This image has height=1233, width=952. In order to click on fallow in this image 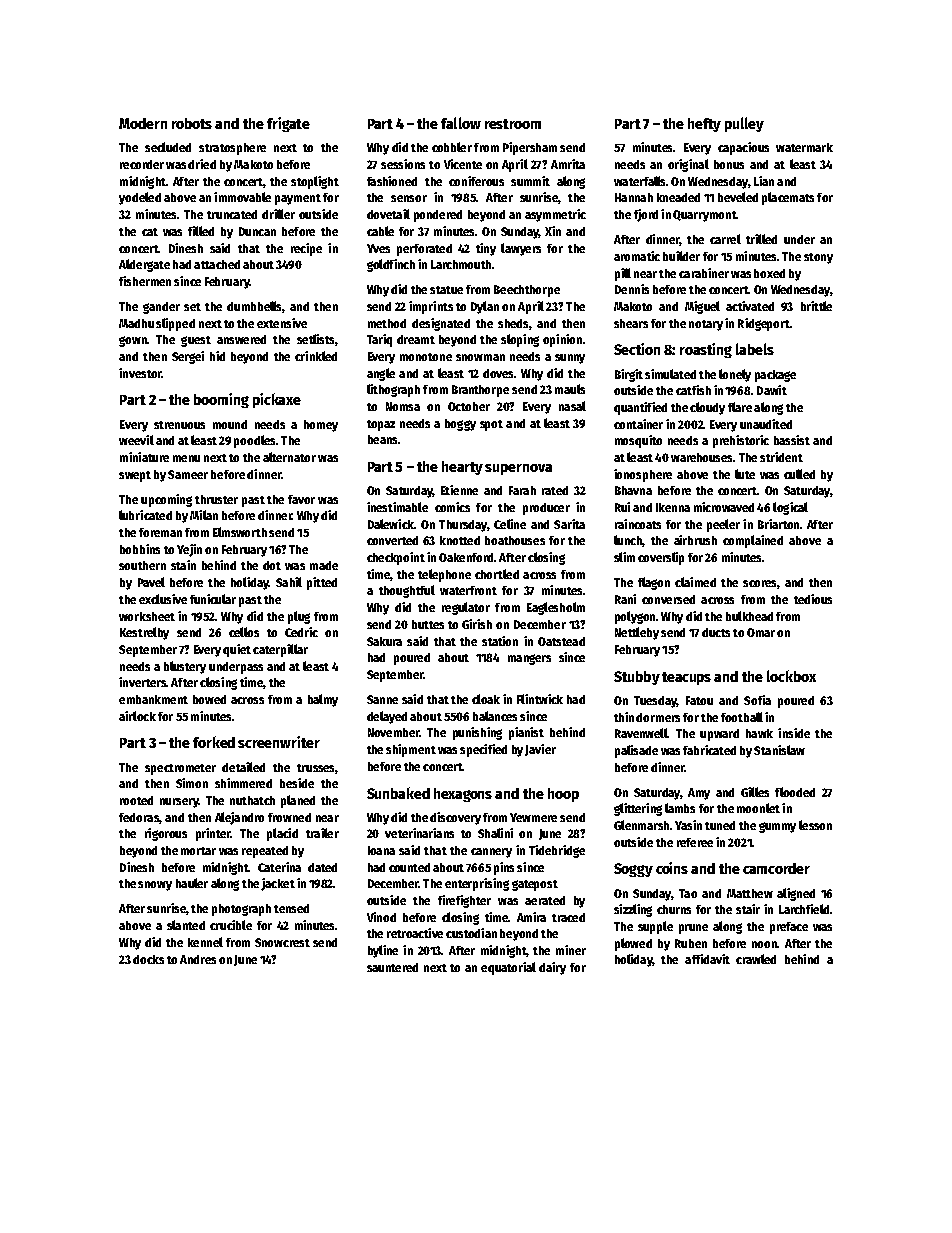, I will do `click(461, 123)`.
